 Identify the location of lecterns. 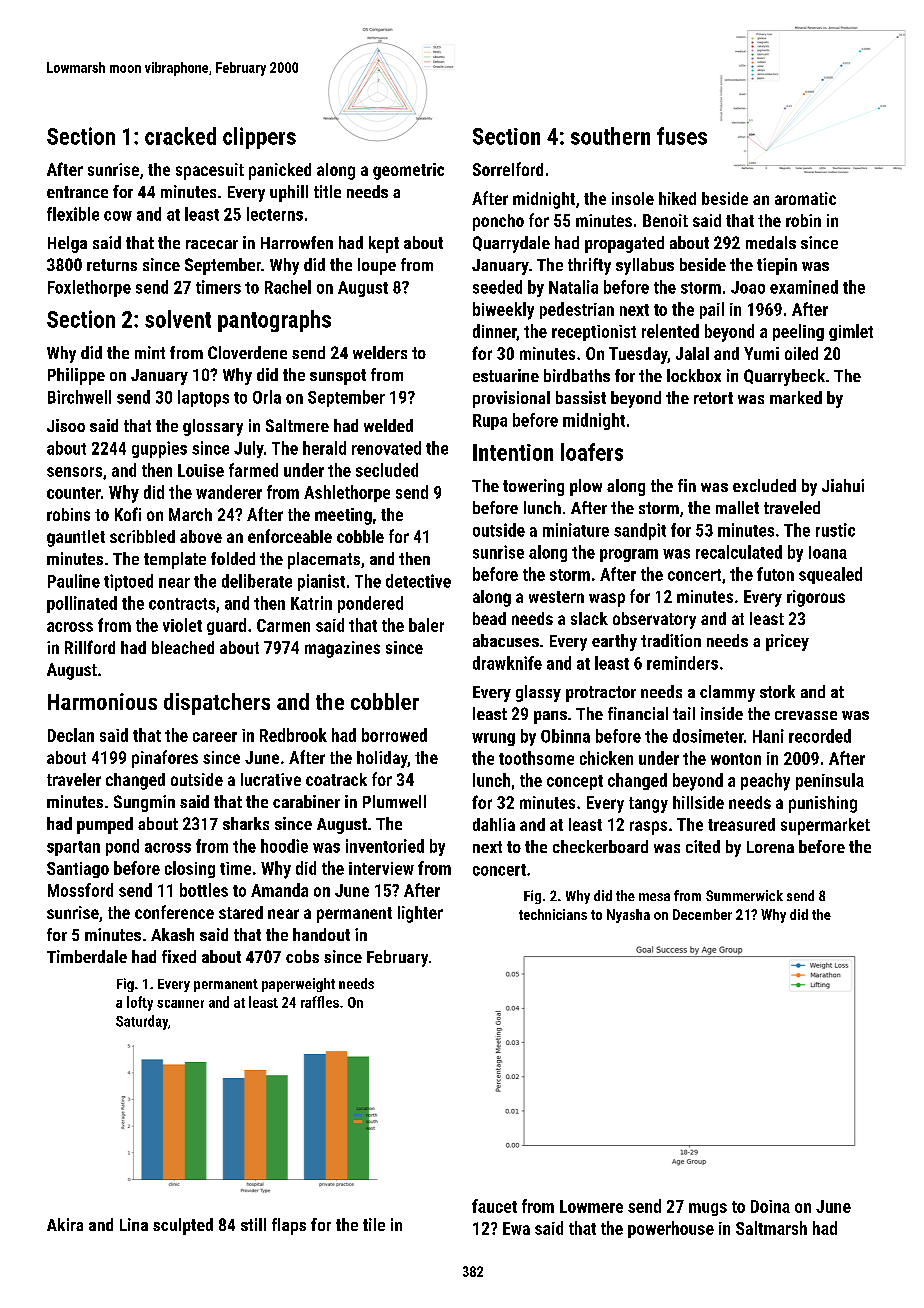
(275, 214).
